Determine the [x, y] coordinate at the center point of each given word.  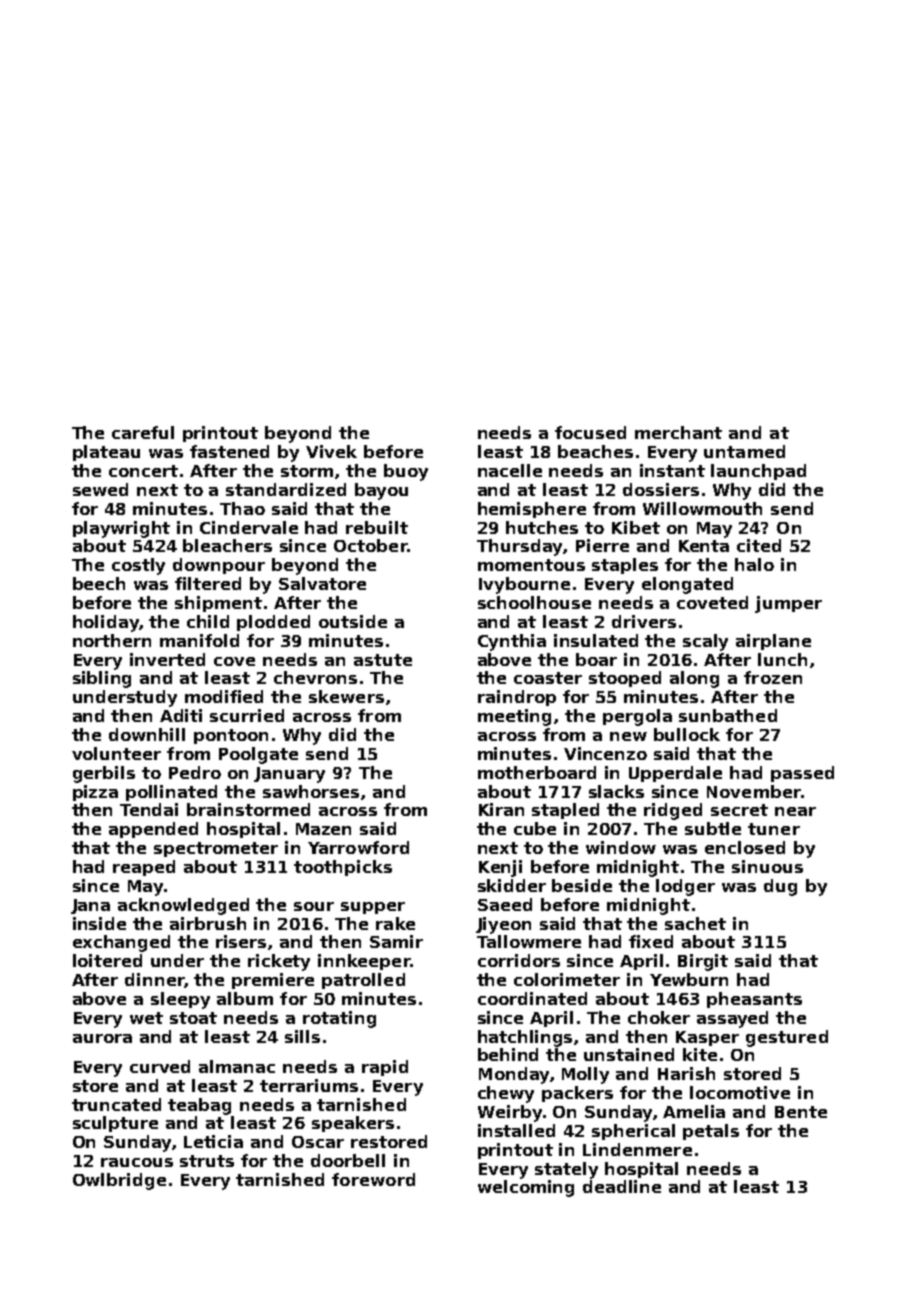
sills [302, 1036]
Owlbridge [119, 1181]
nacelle [510, 470]
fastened [229, 451]
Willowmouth [702, 508]
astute [383, 660]
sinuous [767, 866]
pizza [95, 793]
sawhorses [311, 791]
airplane [773, 642]
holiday [106, 623]
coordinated [532, 998]
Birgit [703, 962]
